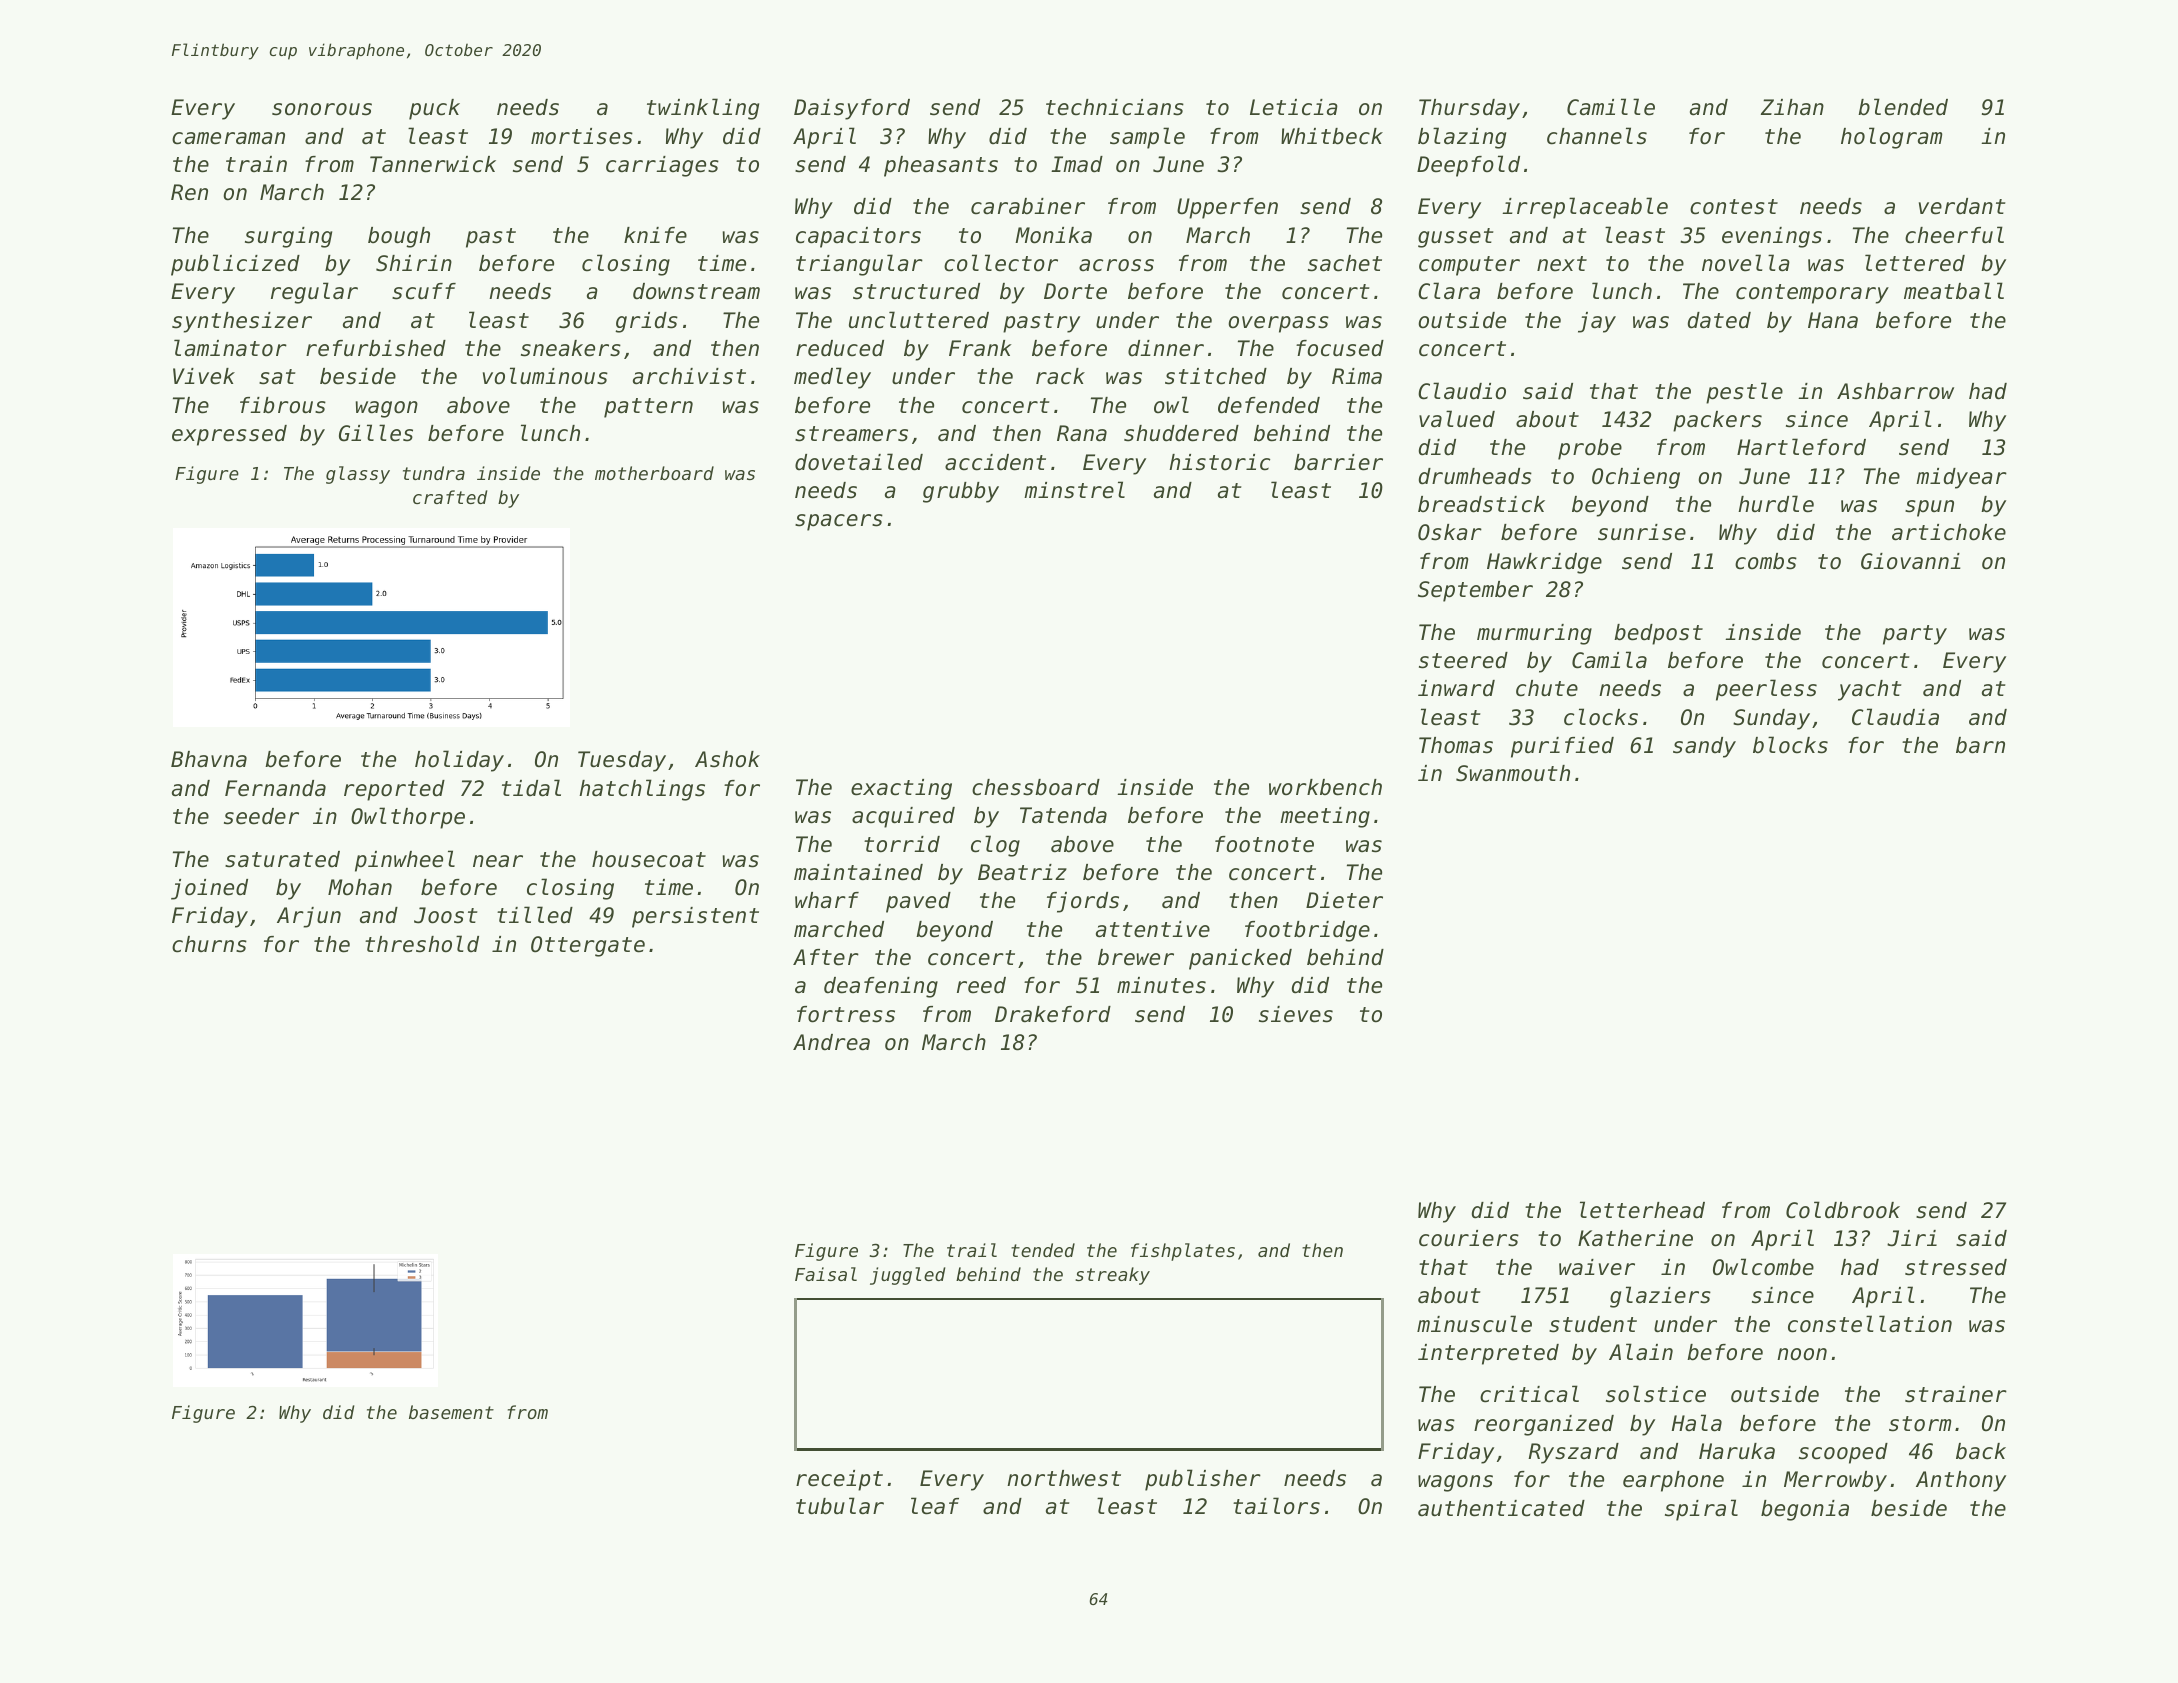 The image size is (2178, 1683). I want to click on Daisyford, so click(852, 109).
